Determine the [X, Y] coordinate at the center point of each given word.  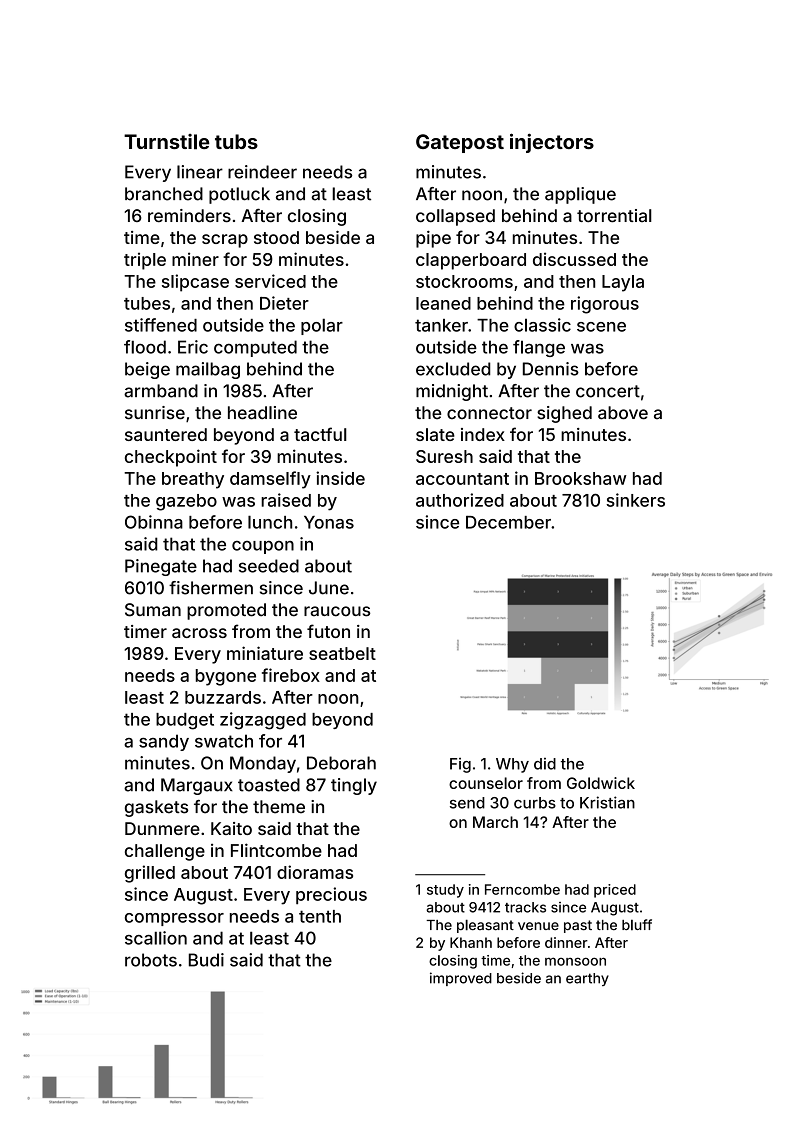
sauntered [166, 434]
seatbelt [342, 653]
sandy [164, 742]
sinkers [635, 500]
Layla [623, 283]
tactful [320, 434]
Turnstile [167, 142]
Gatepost [460, 143]
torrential [614, 216]
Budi [206, 960]
